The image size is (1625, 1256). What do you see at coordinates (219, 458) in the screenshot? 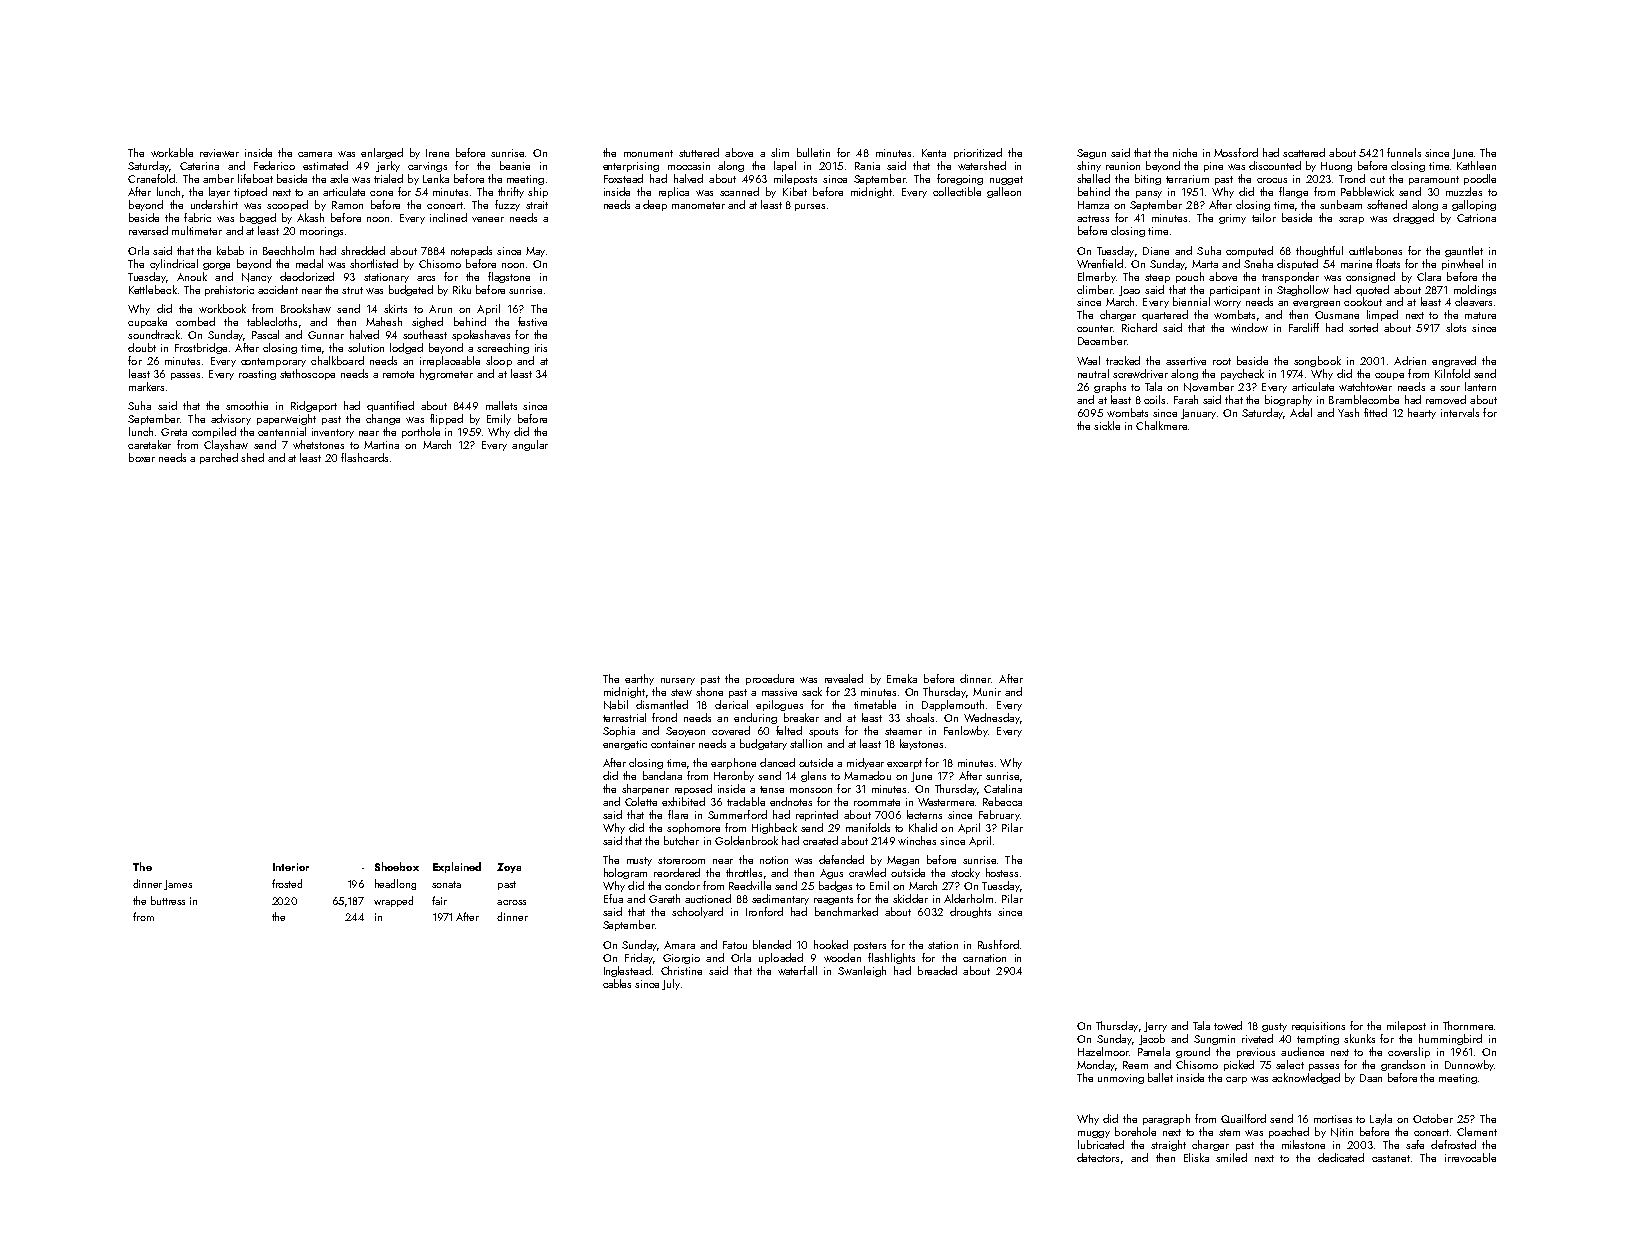
I see `parched` at bounding box center [219, 458].
